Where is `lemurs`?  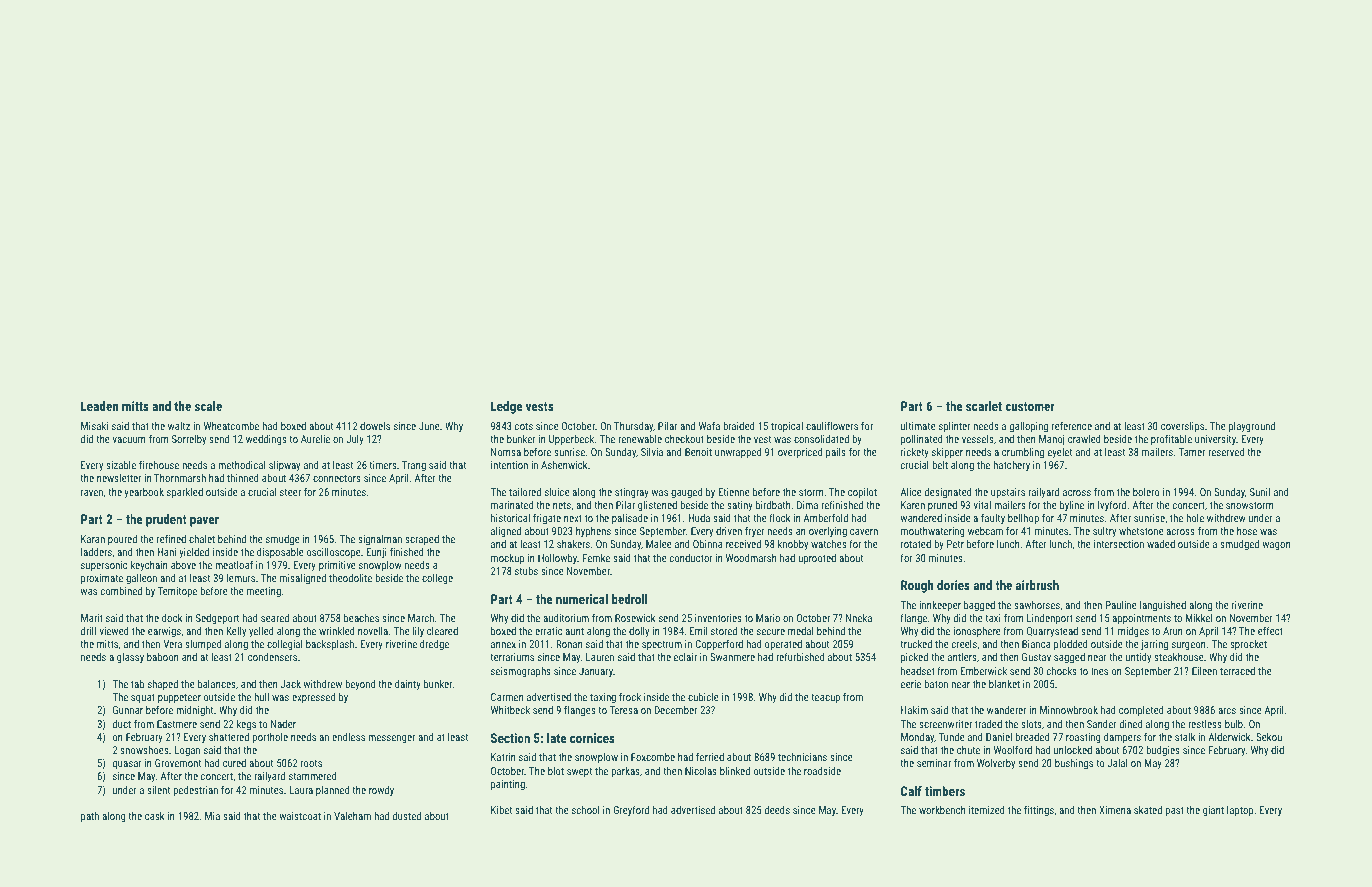
lemurs is located at coordinates (241, 578).
